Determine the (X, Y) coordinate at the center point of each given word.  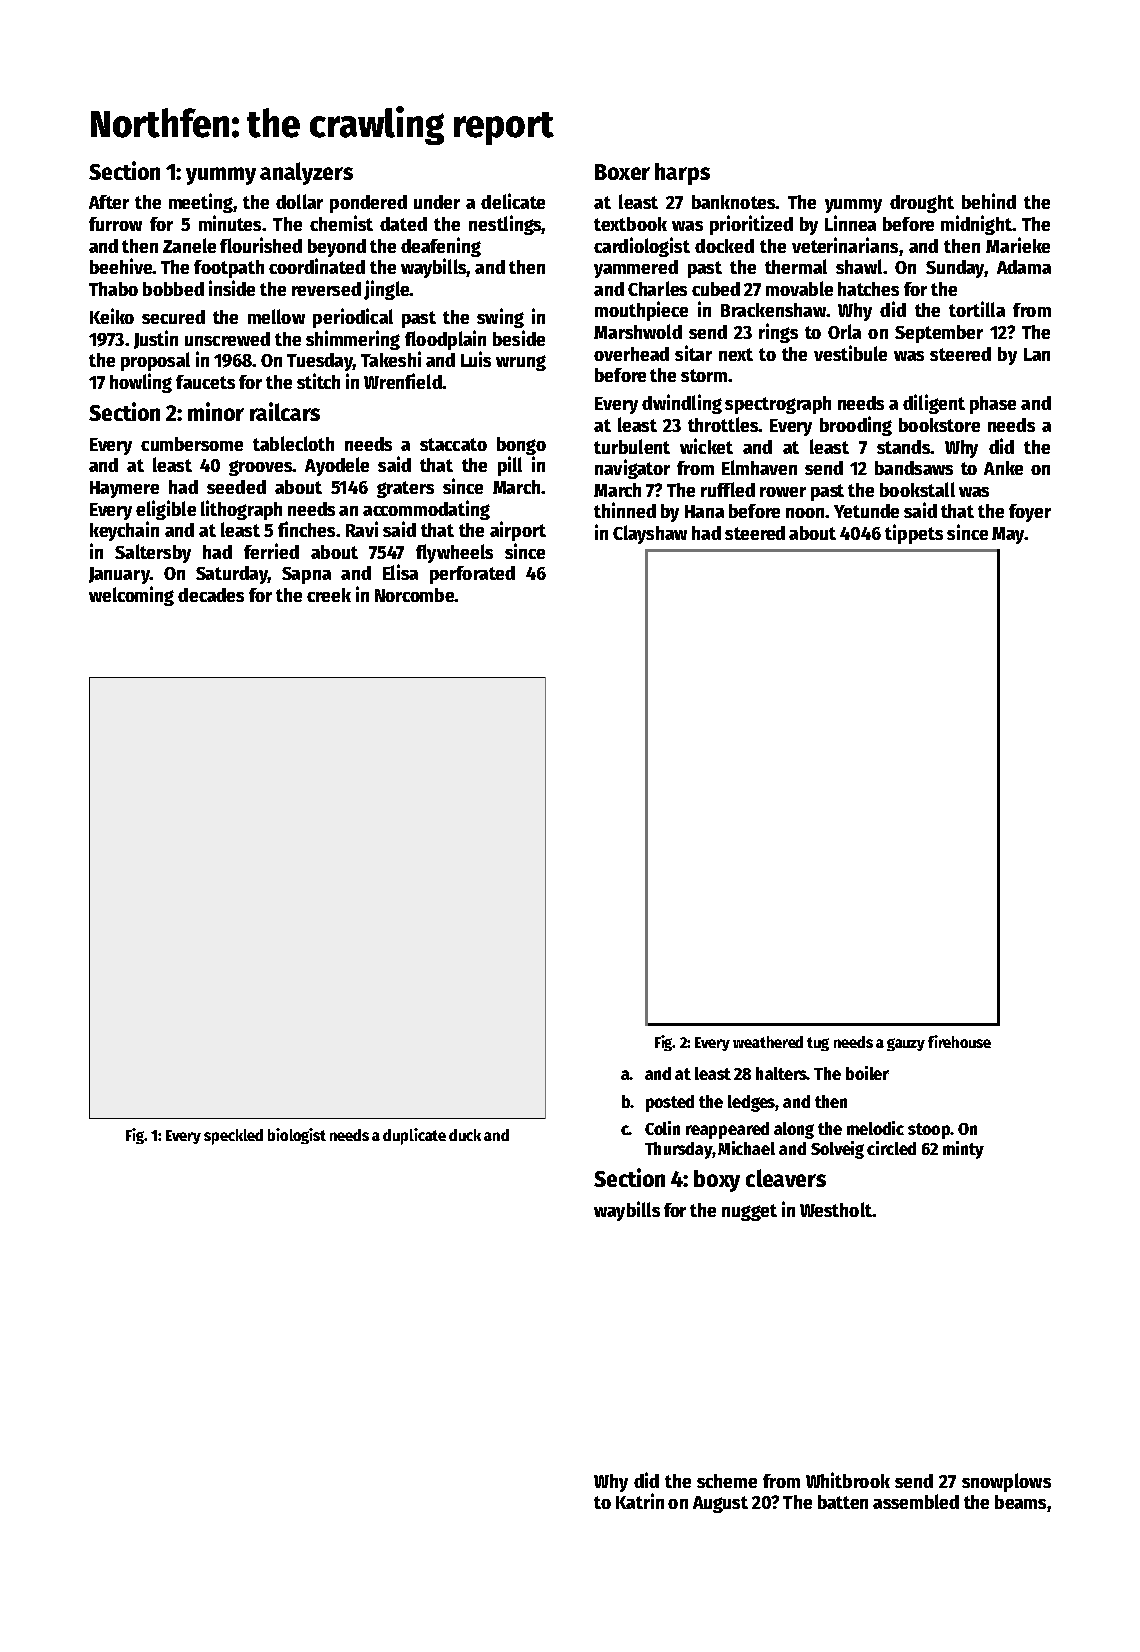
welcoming (131, 596)
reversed (326, 289)
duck (465, 1135)
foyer (1030, 513)
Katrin (640, 1501)
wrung (521, 363)
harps (682, 174)
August (720, 1504)
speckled (233, 1137)
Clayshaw (650, 534)
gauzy (906, 1044)
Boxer (622, 172)
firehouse (959, 1041)
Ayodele (337, 466)
